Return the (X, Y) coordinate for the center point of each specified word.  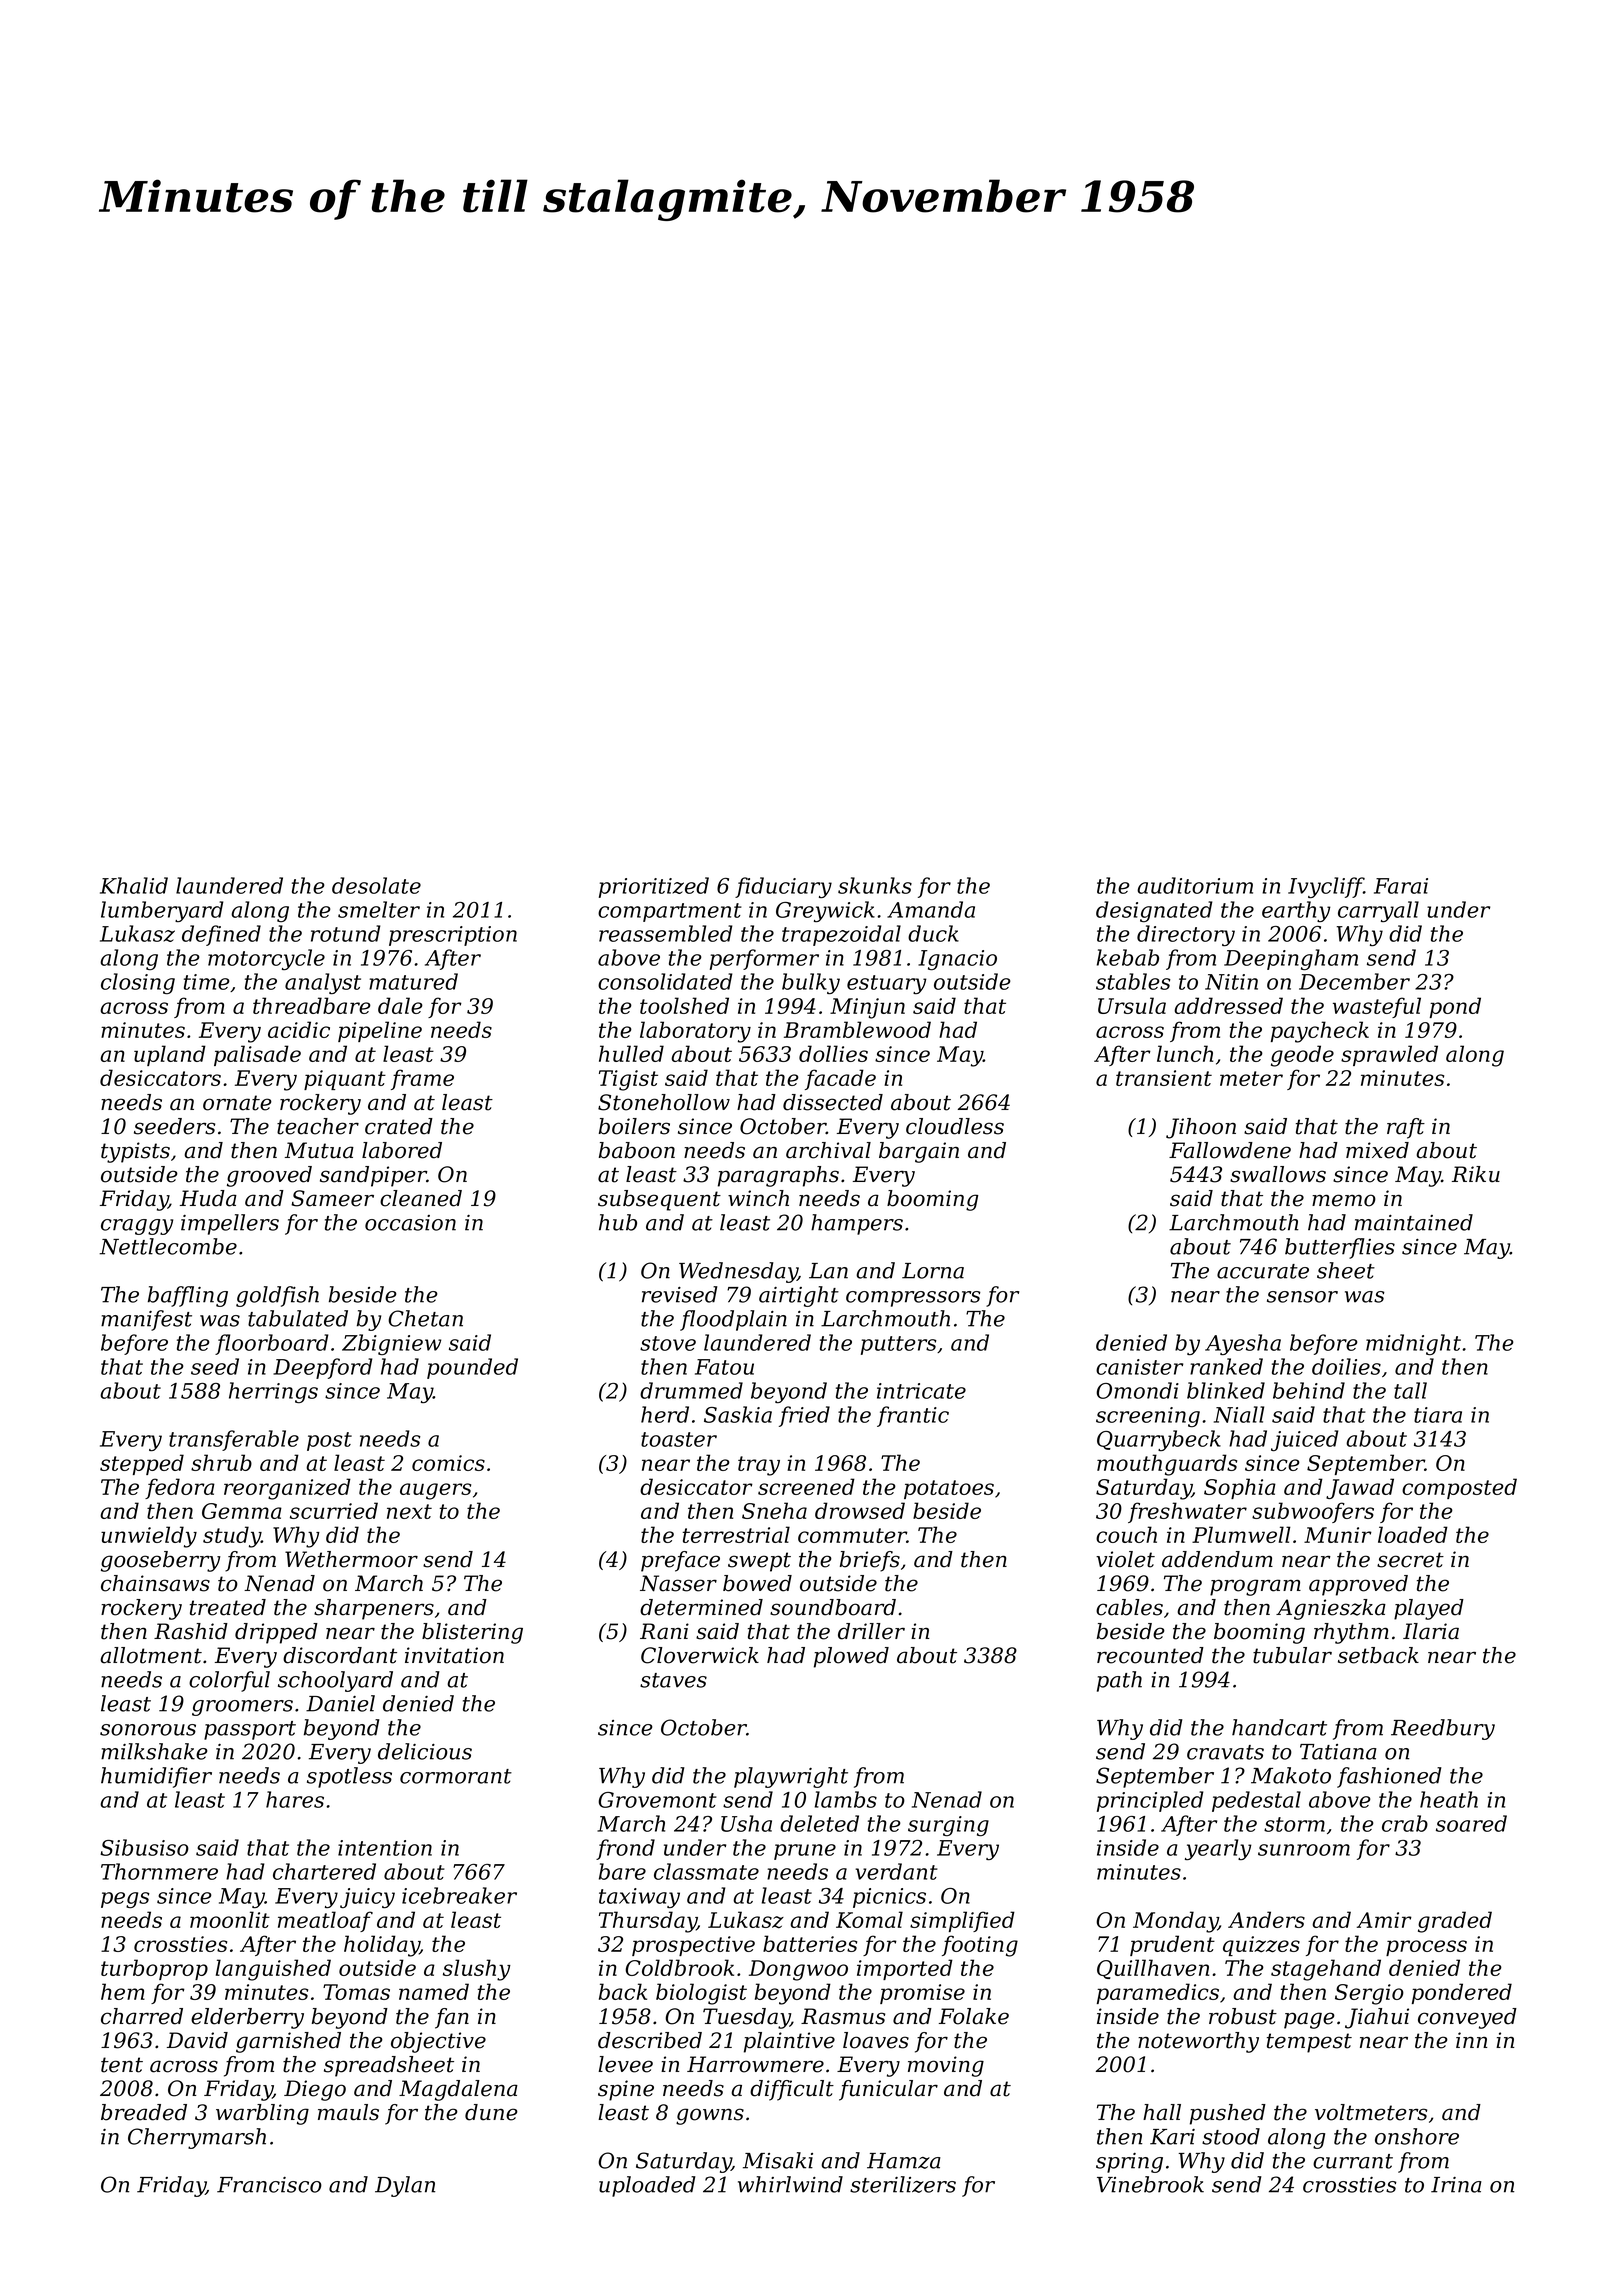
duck (933, 933)
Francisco (269, 2185)
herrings (273, 1392)
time (207, 982)
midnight (1413, 1344)
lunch (1185, 1053)
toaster (679, 1439)
